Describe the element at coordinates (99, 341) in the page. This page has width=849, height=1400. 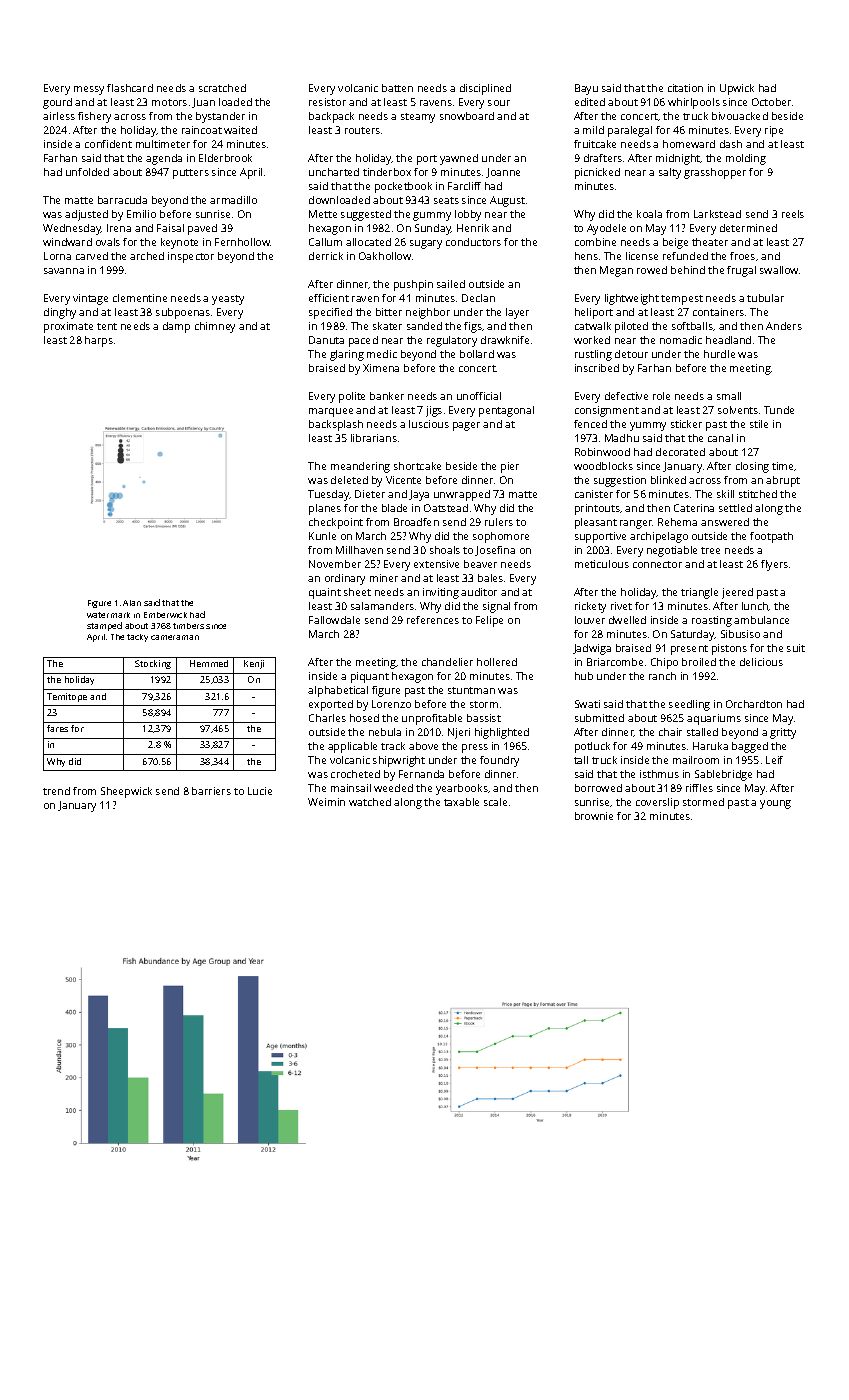
I see `harps` at that location.
